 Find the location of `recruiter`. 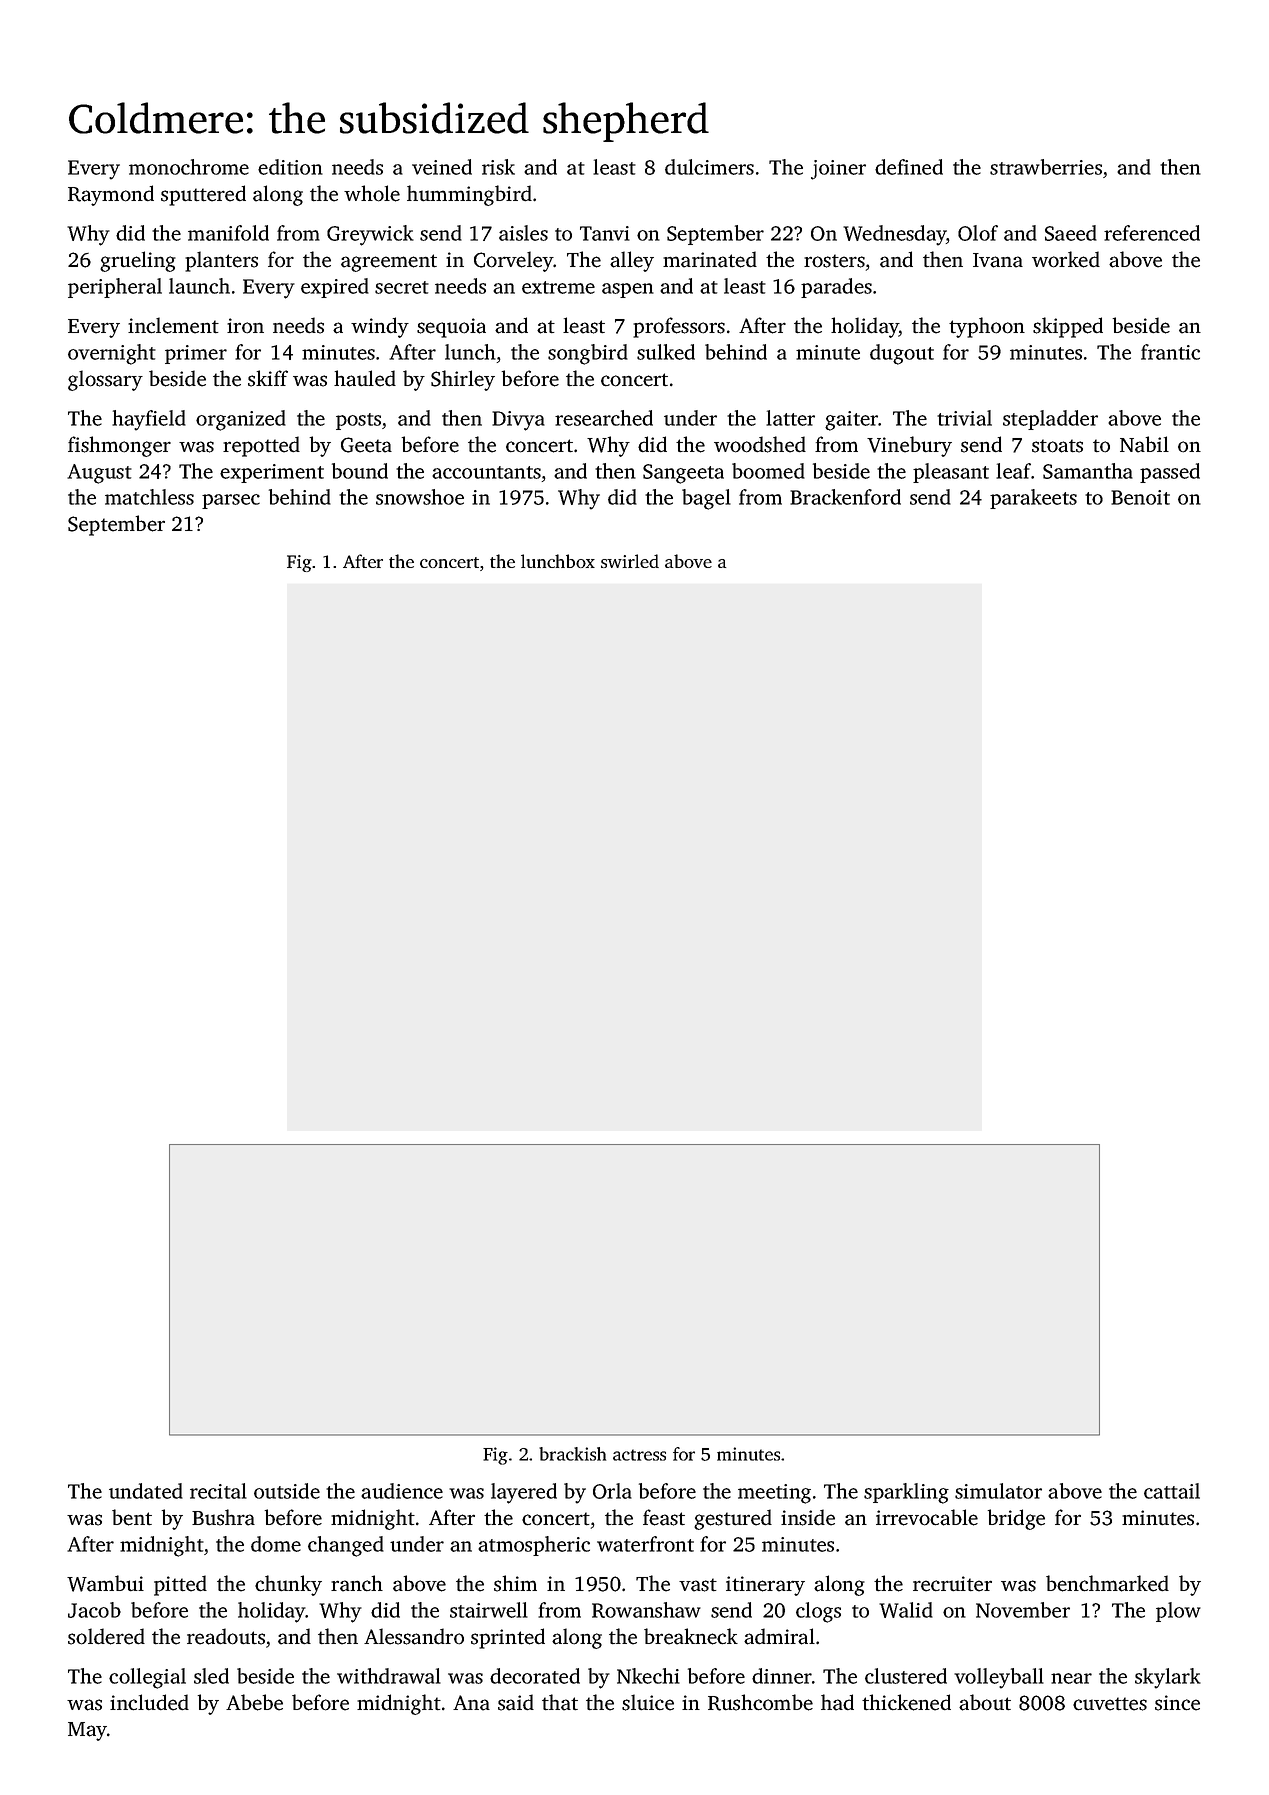

recruiter is located at coordinates (952, 1584).
